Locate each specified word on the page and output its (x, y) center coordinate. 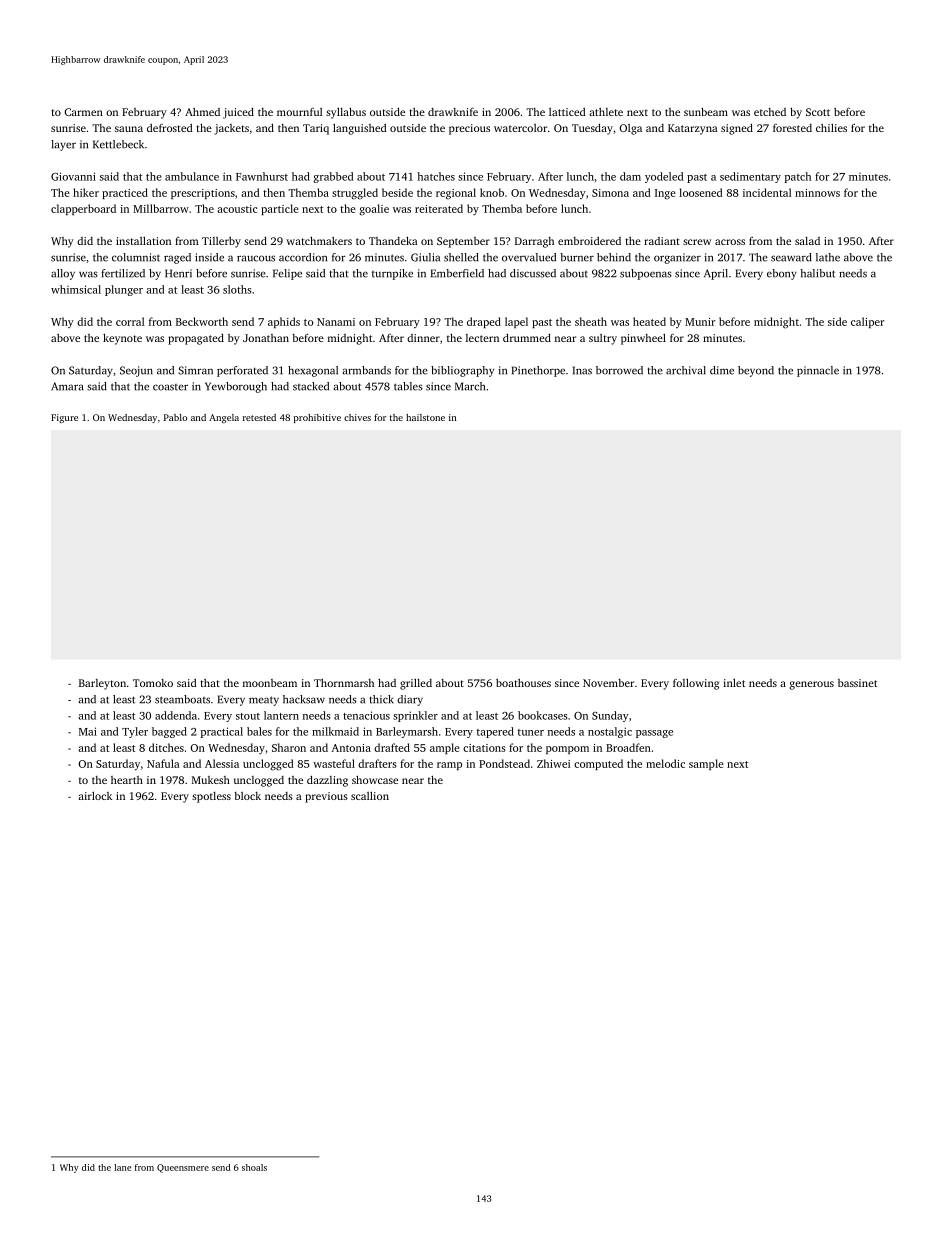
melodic (665, 763)
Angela (224, 418)
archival (686, 370)
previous (326, 797)
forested (792, 128)
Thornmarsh (344, 683)
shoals (254, 1167)
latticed (567, 112)
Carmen (83, 112)
